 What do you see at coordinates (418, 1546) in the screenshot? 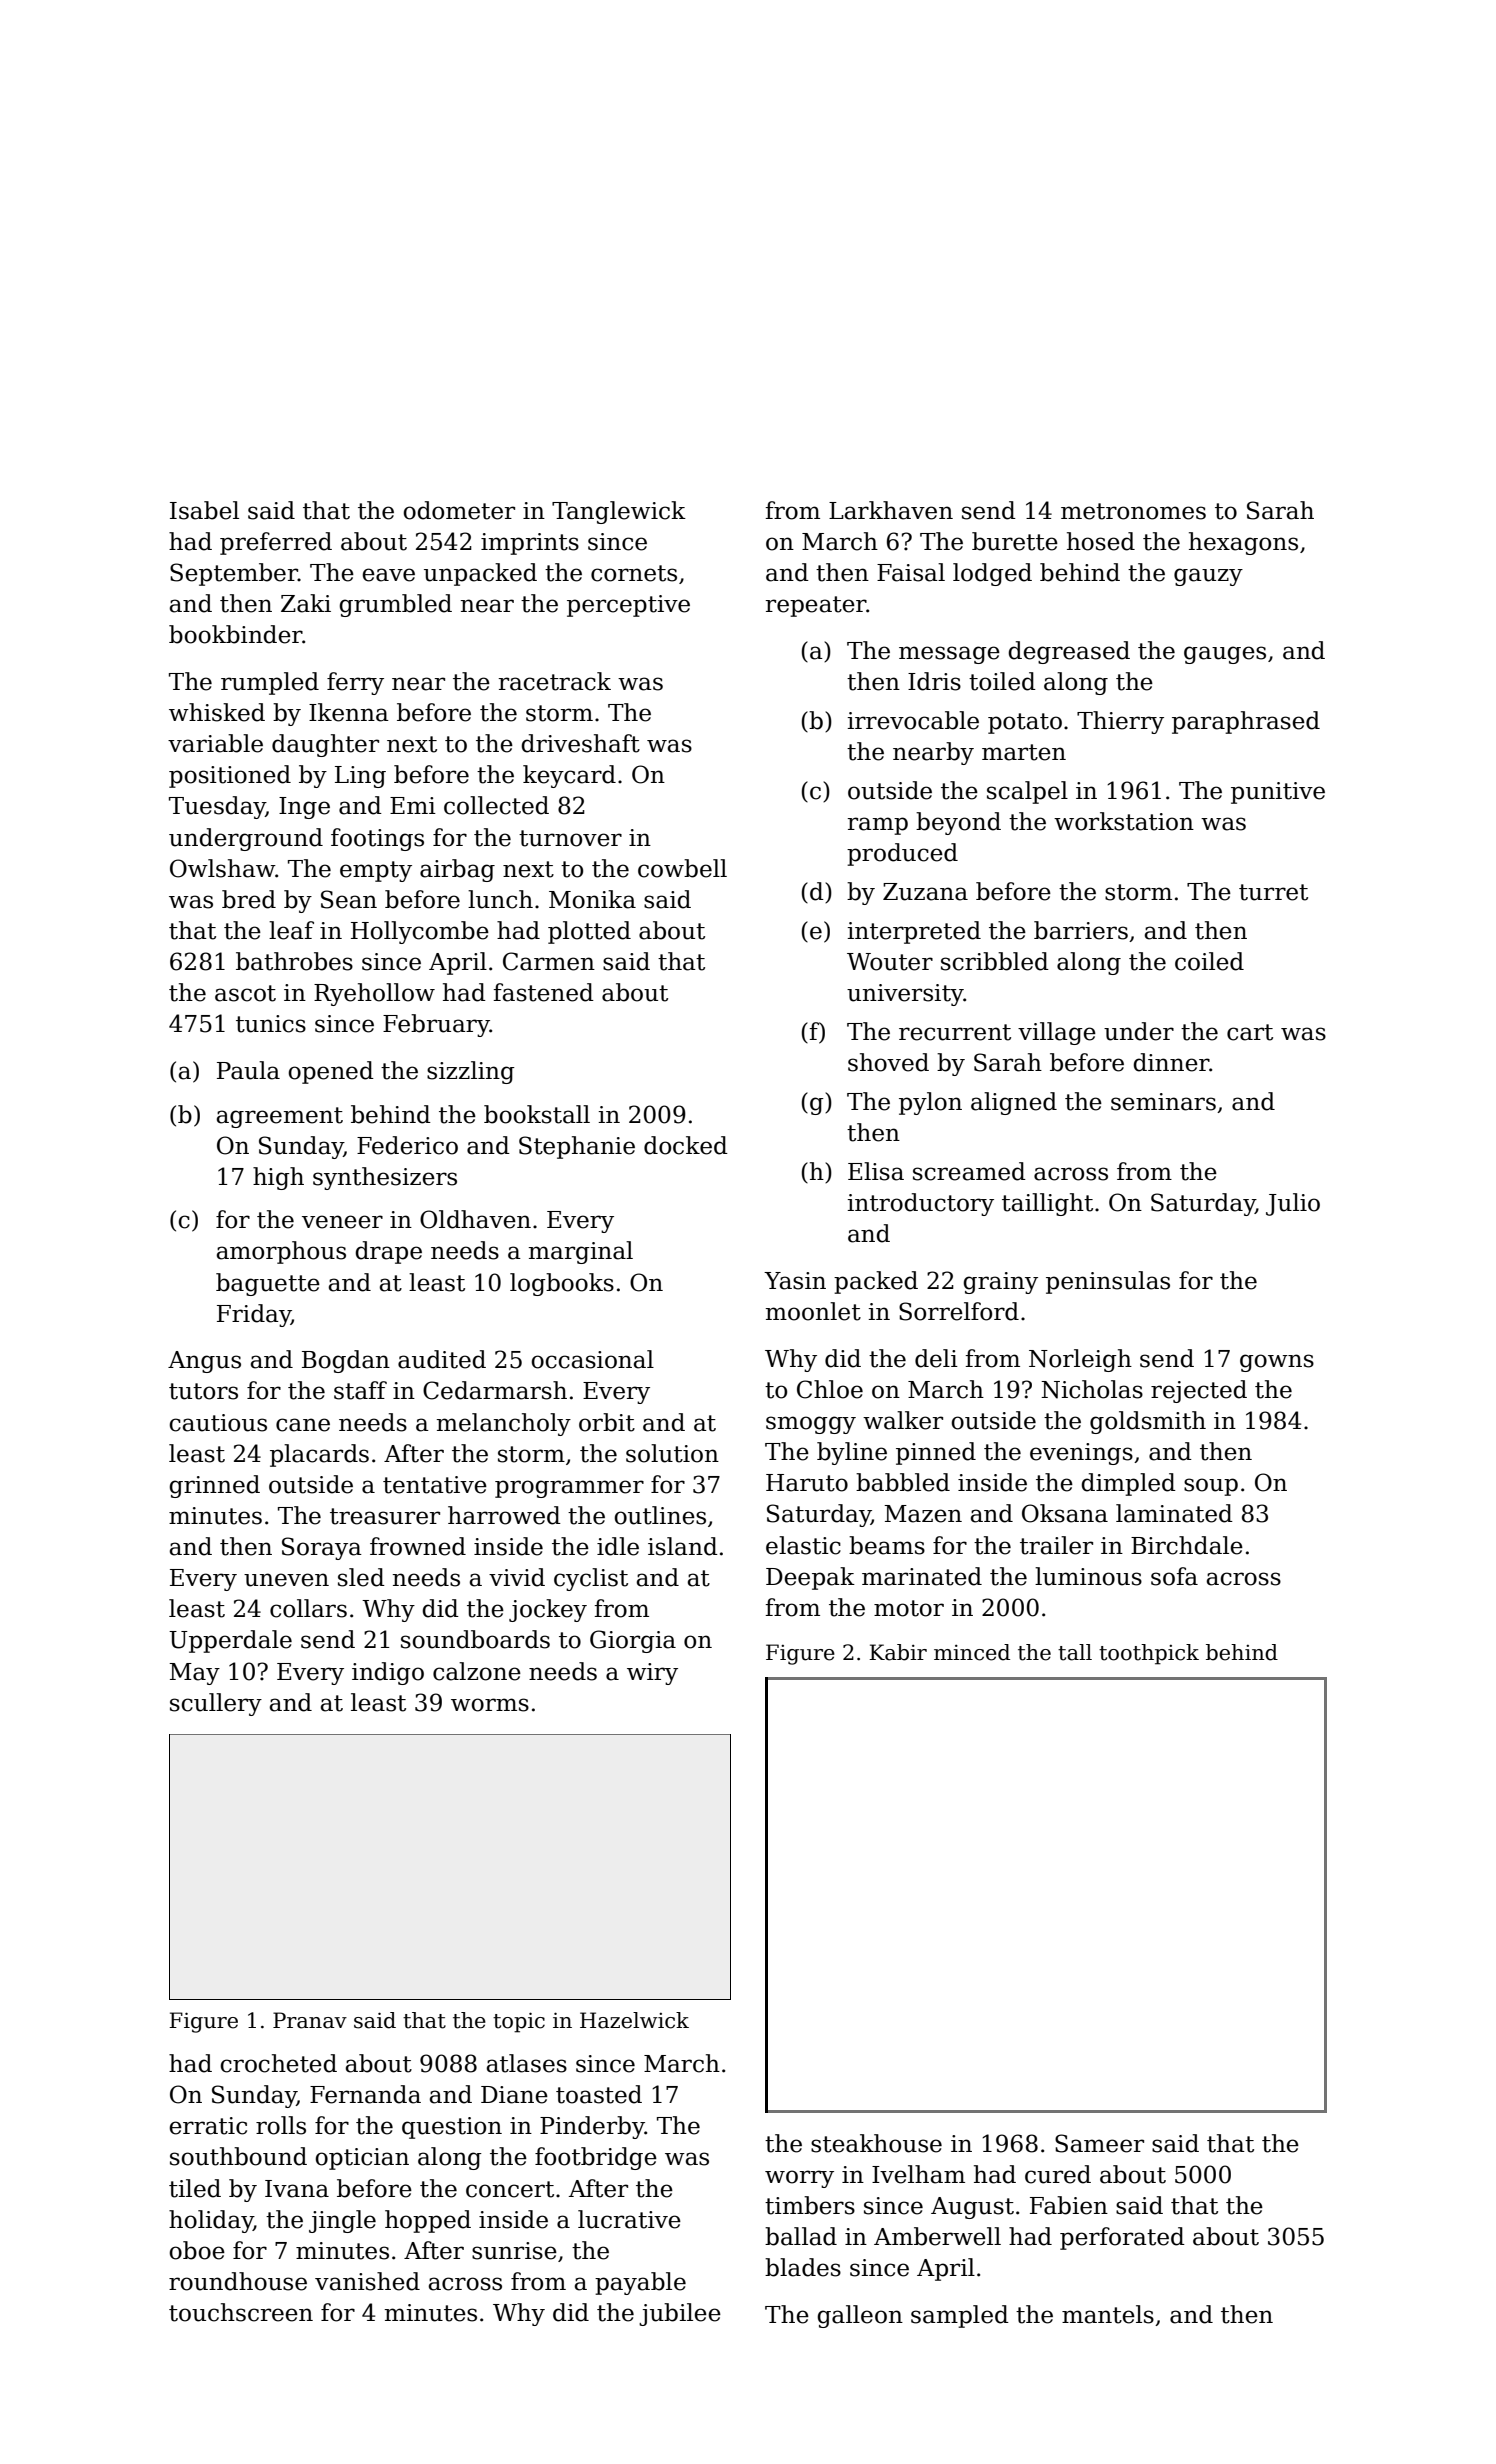
I see `frowned` at bounding box center [418, 1546].
